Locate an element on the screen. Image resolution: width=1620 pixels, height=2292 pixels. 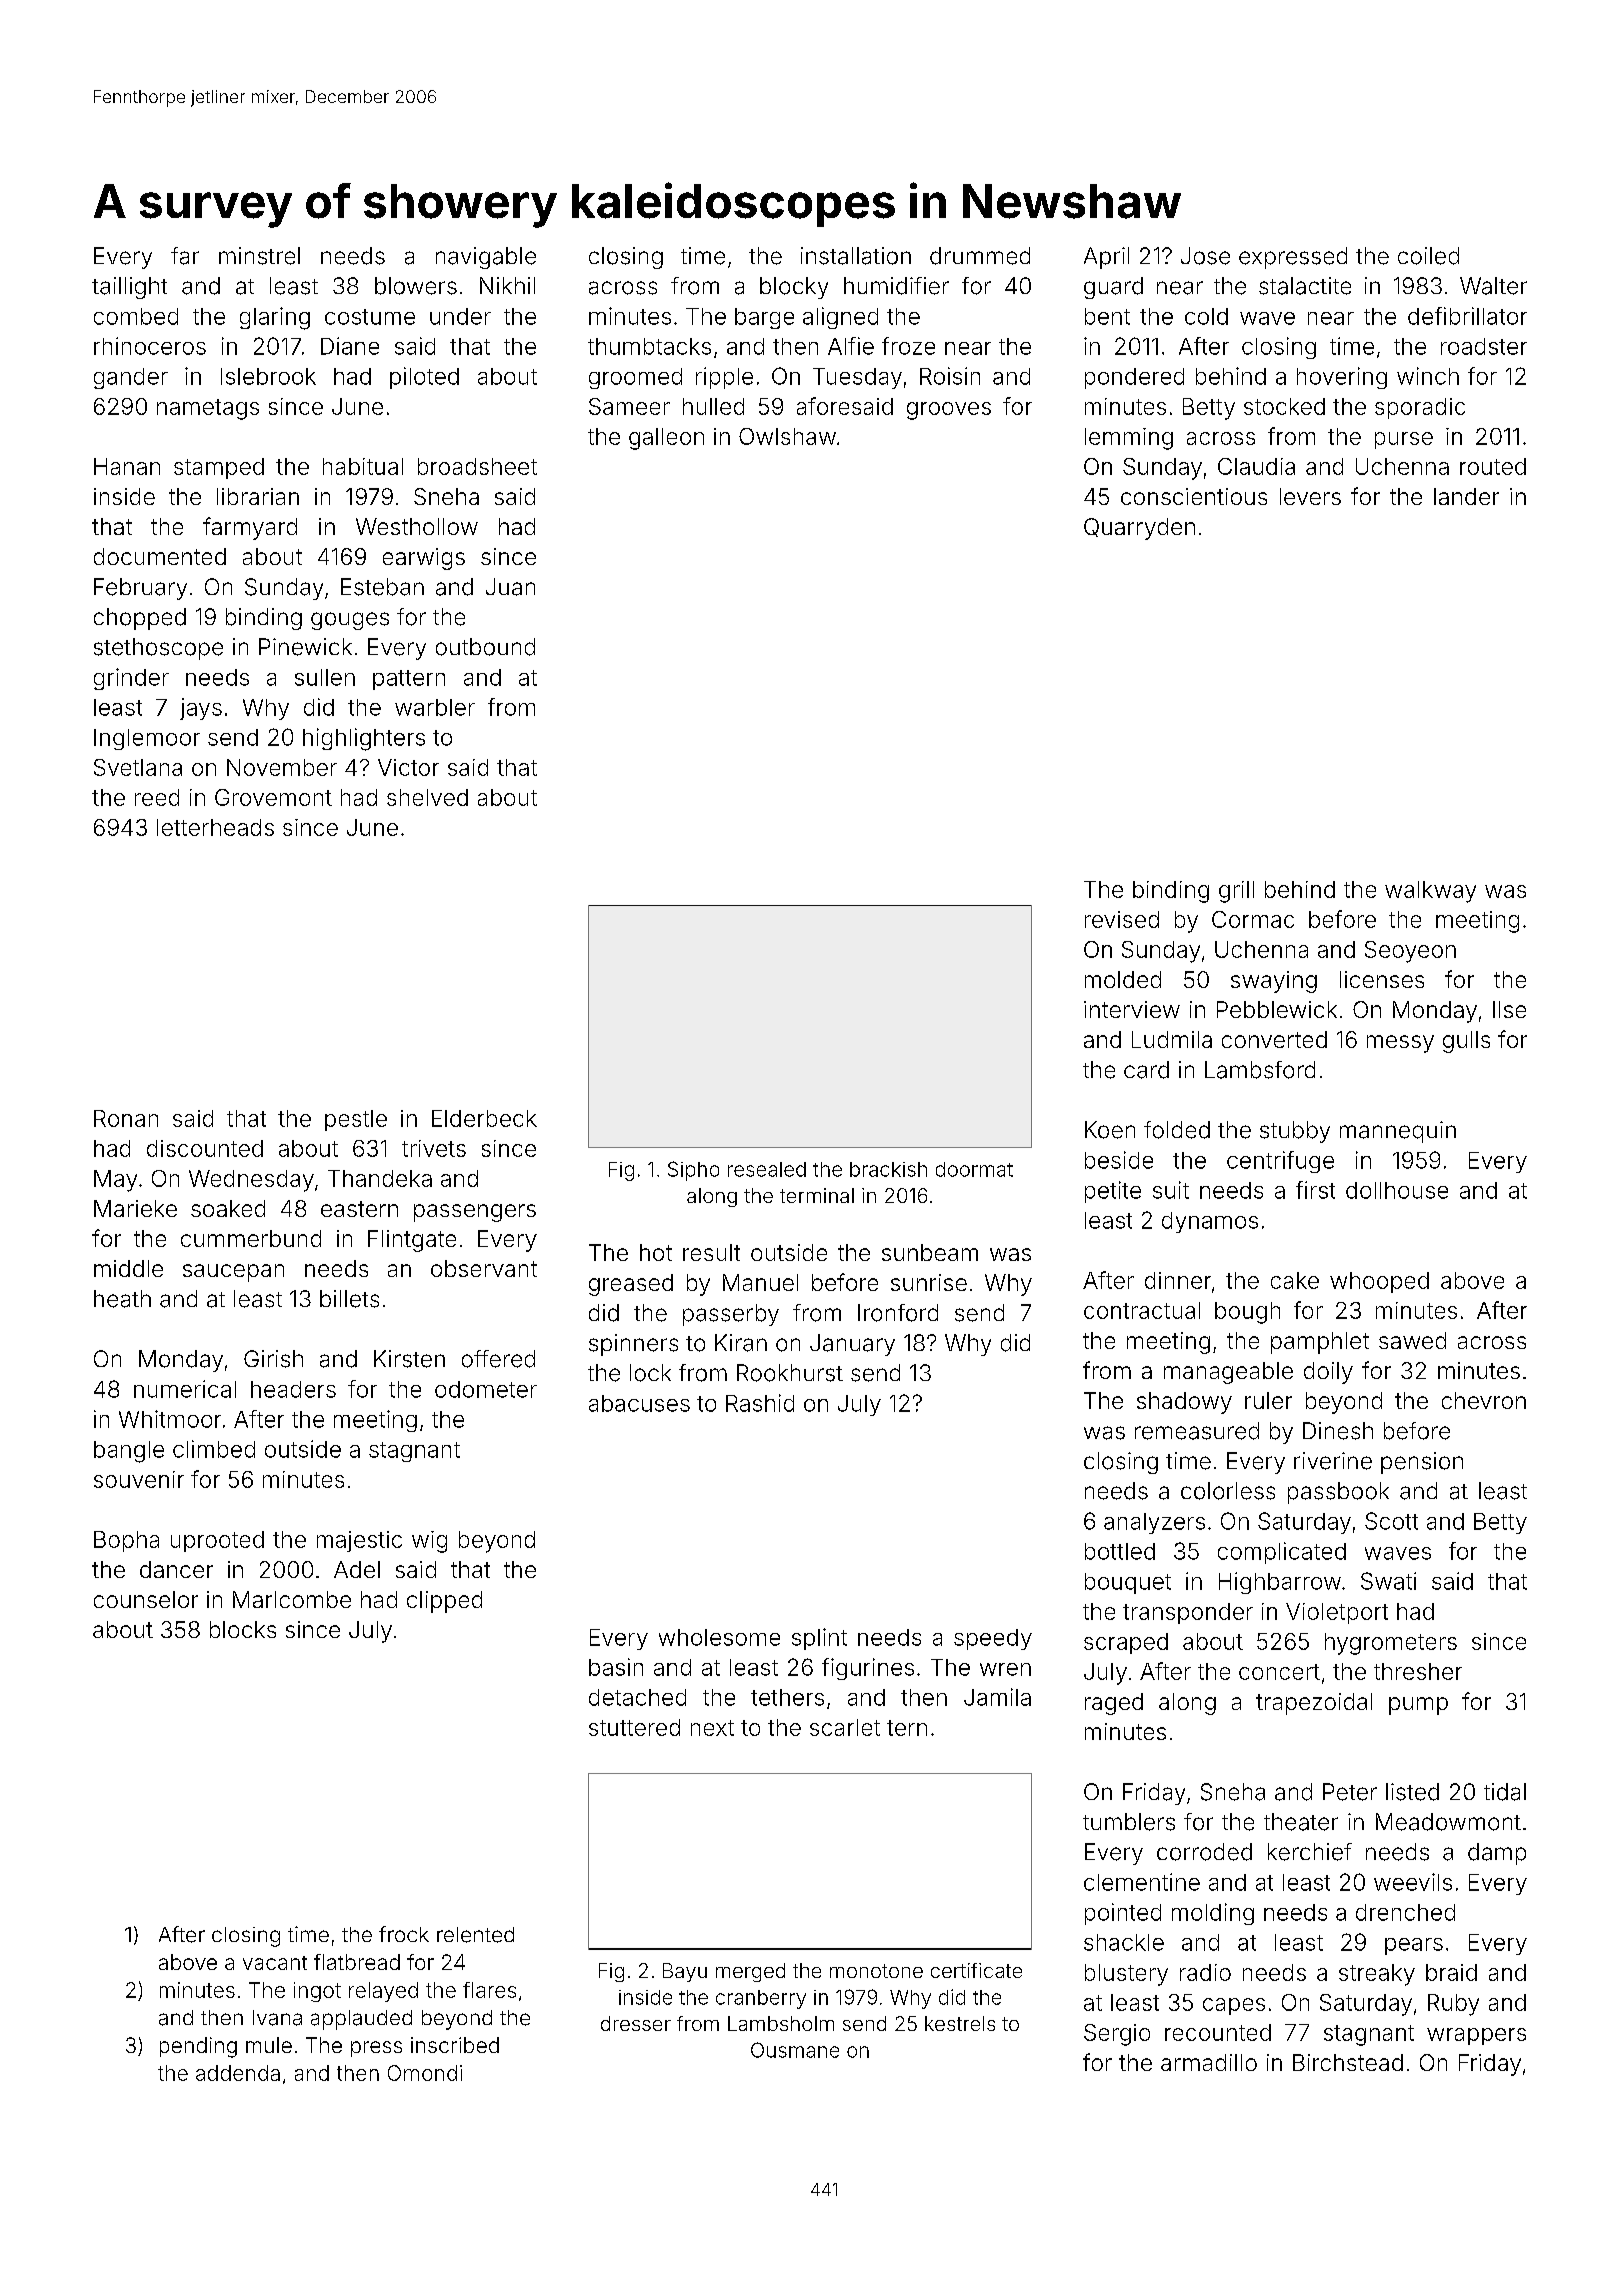
bottled is located at coordinates (1120, 1551).
